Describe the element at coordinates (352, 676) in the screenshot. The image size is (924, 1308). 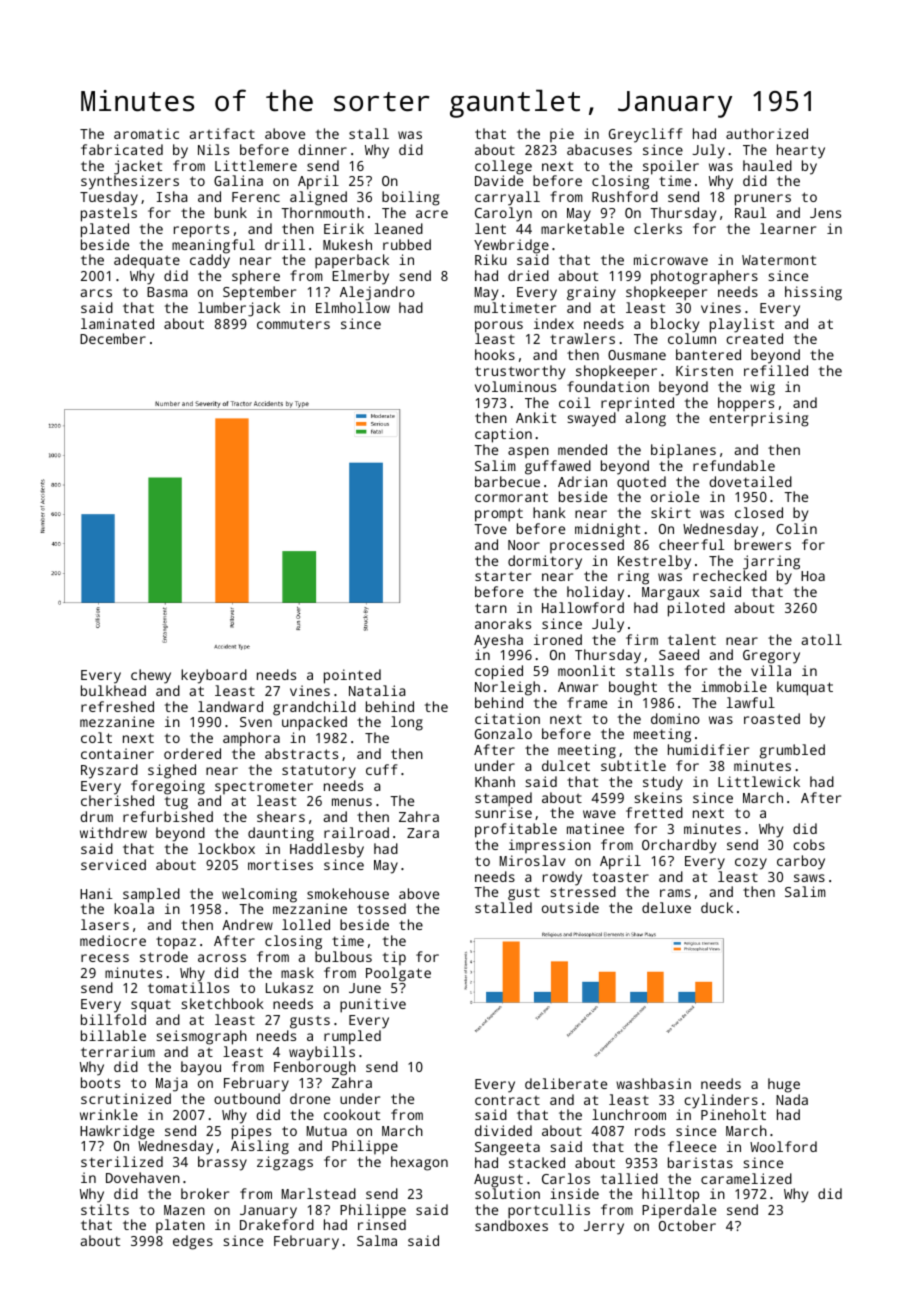
I see `pointed` at that location.
